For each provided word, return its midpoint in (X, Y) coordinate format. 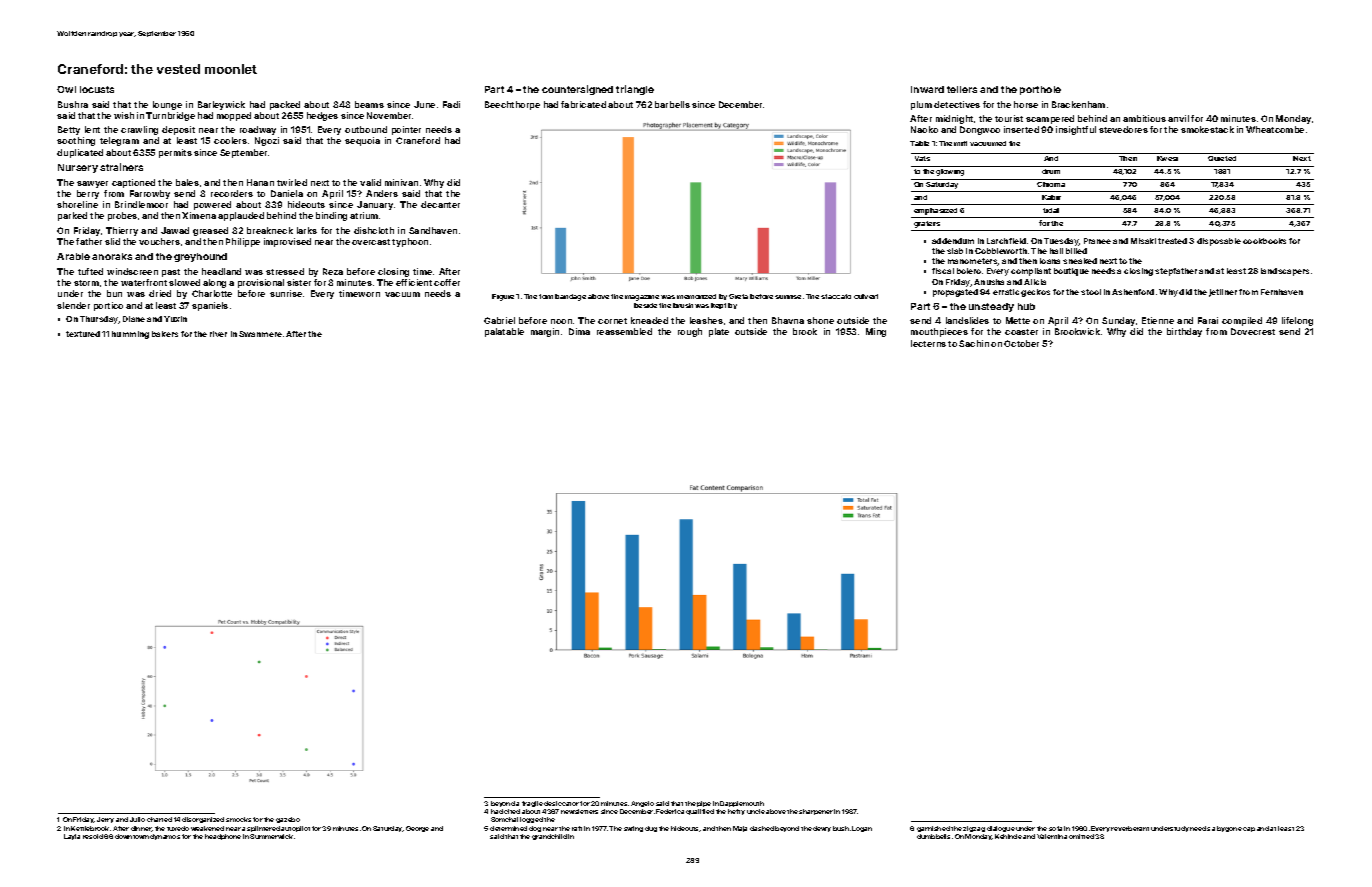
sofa (1055, 828)
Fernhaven (1282, 292)
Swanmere (260, 334)
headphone (223, 837)
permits (175, 153)
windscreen (132, 271)
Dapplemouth (742, 804)
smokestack (1207, 129)
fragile (532, 804)
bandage (570, 297)
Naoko (924, 129)
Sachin (974, 343)
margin (545, 332)
